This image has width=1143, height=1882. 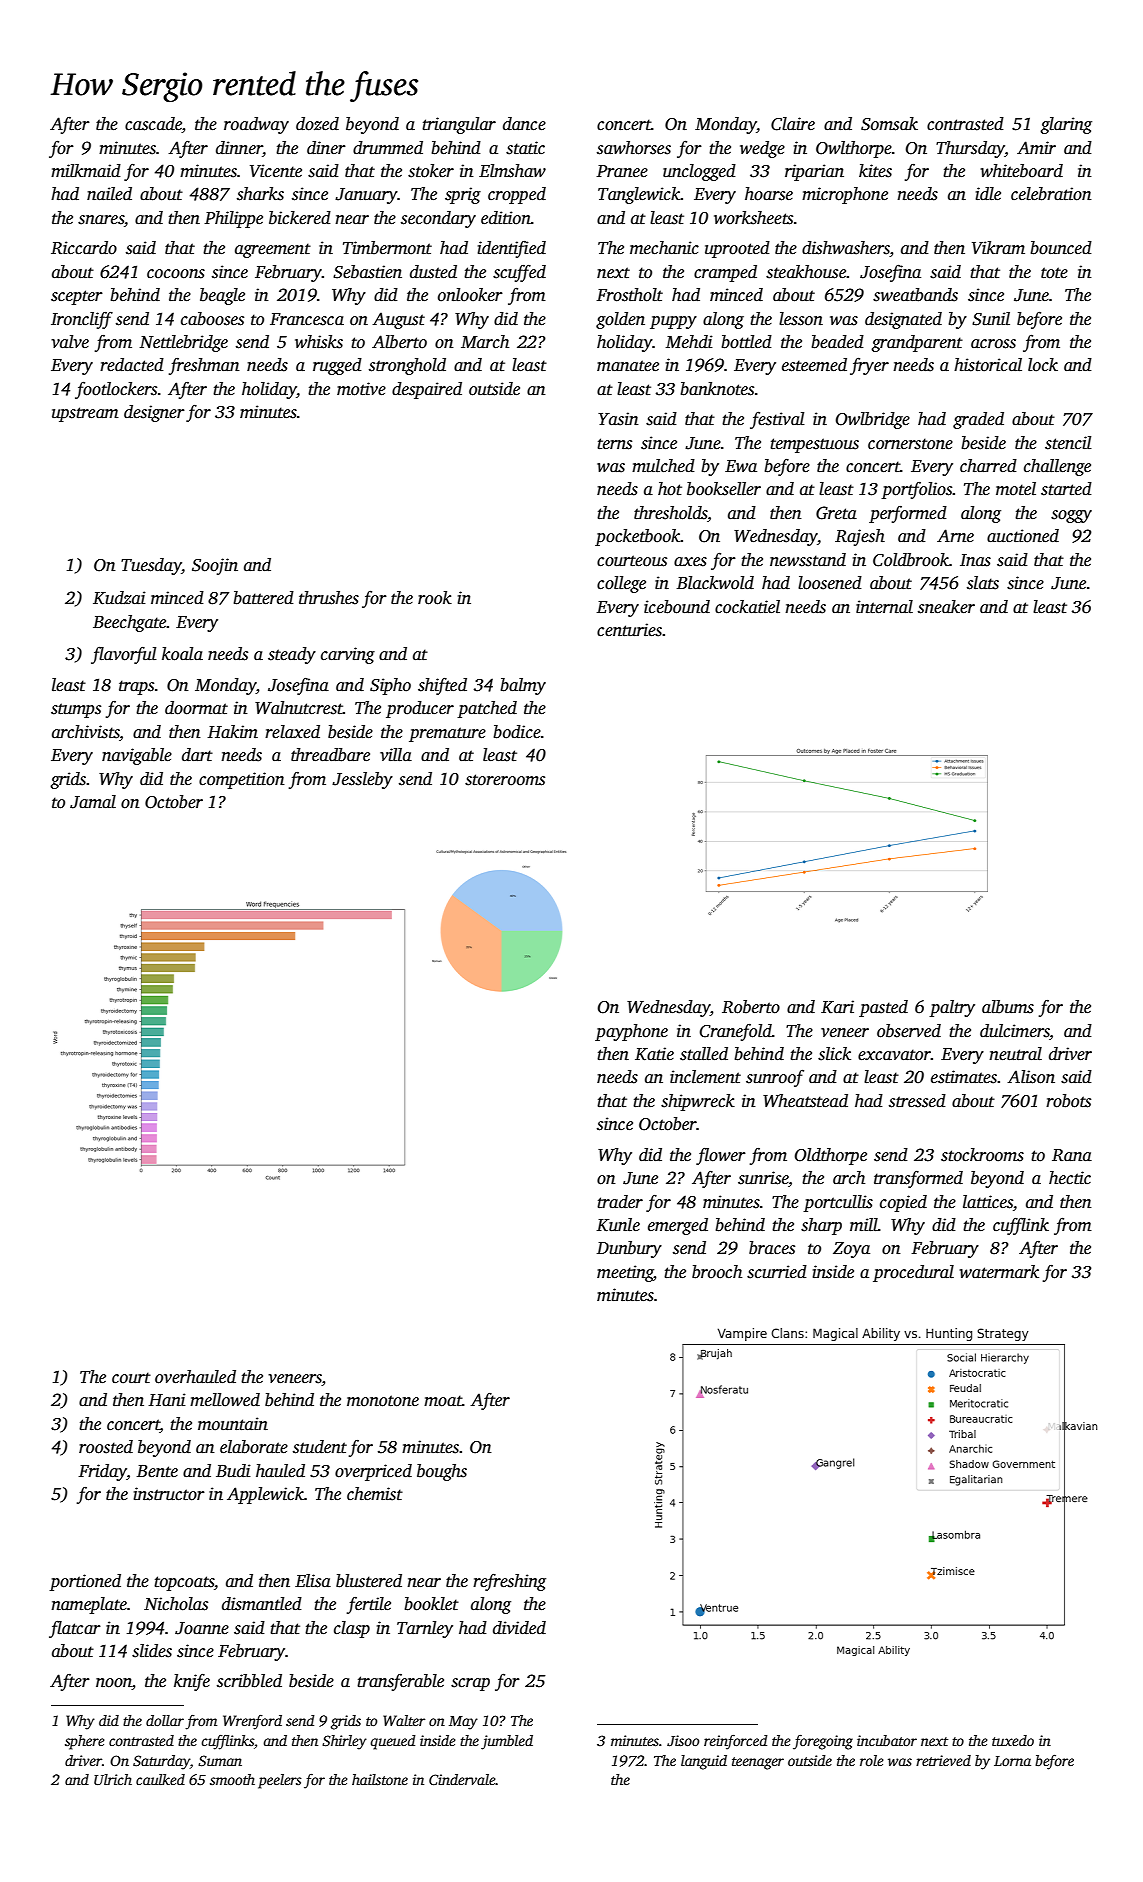 I want to click on internal, so click(x=884, y=607).
